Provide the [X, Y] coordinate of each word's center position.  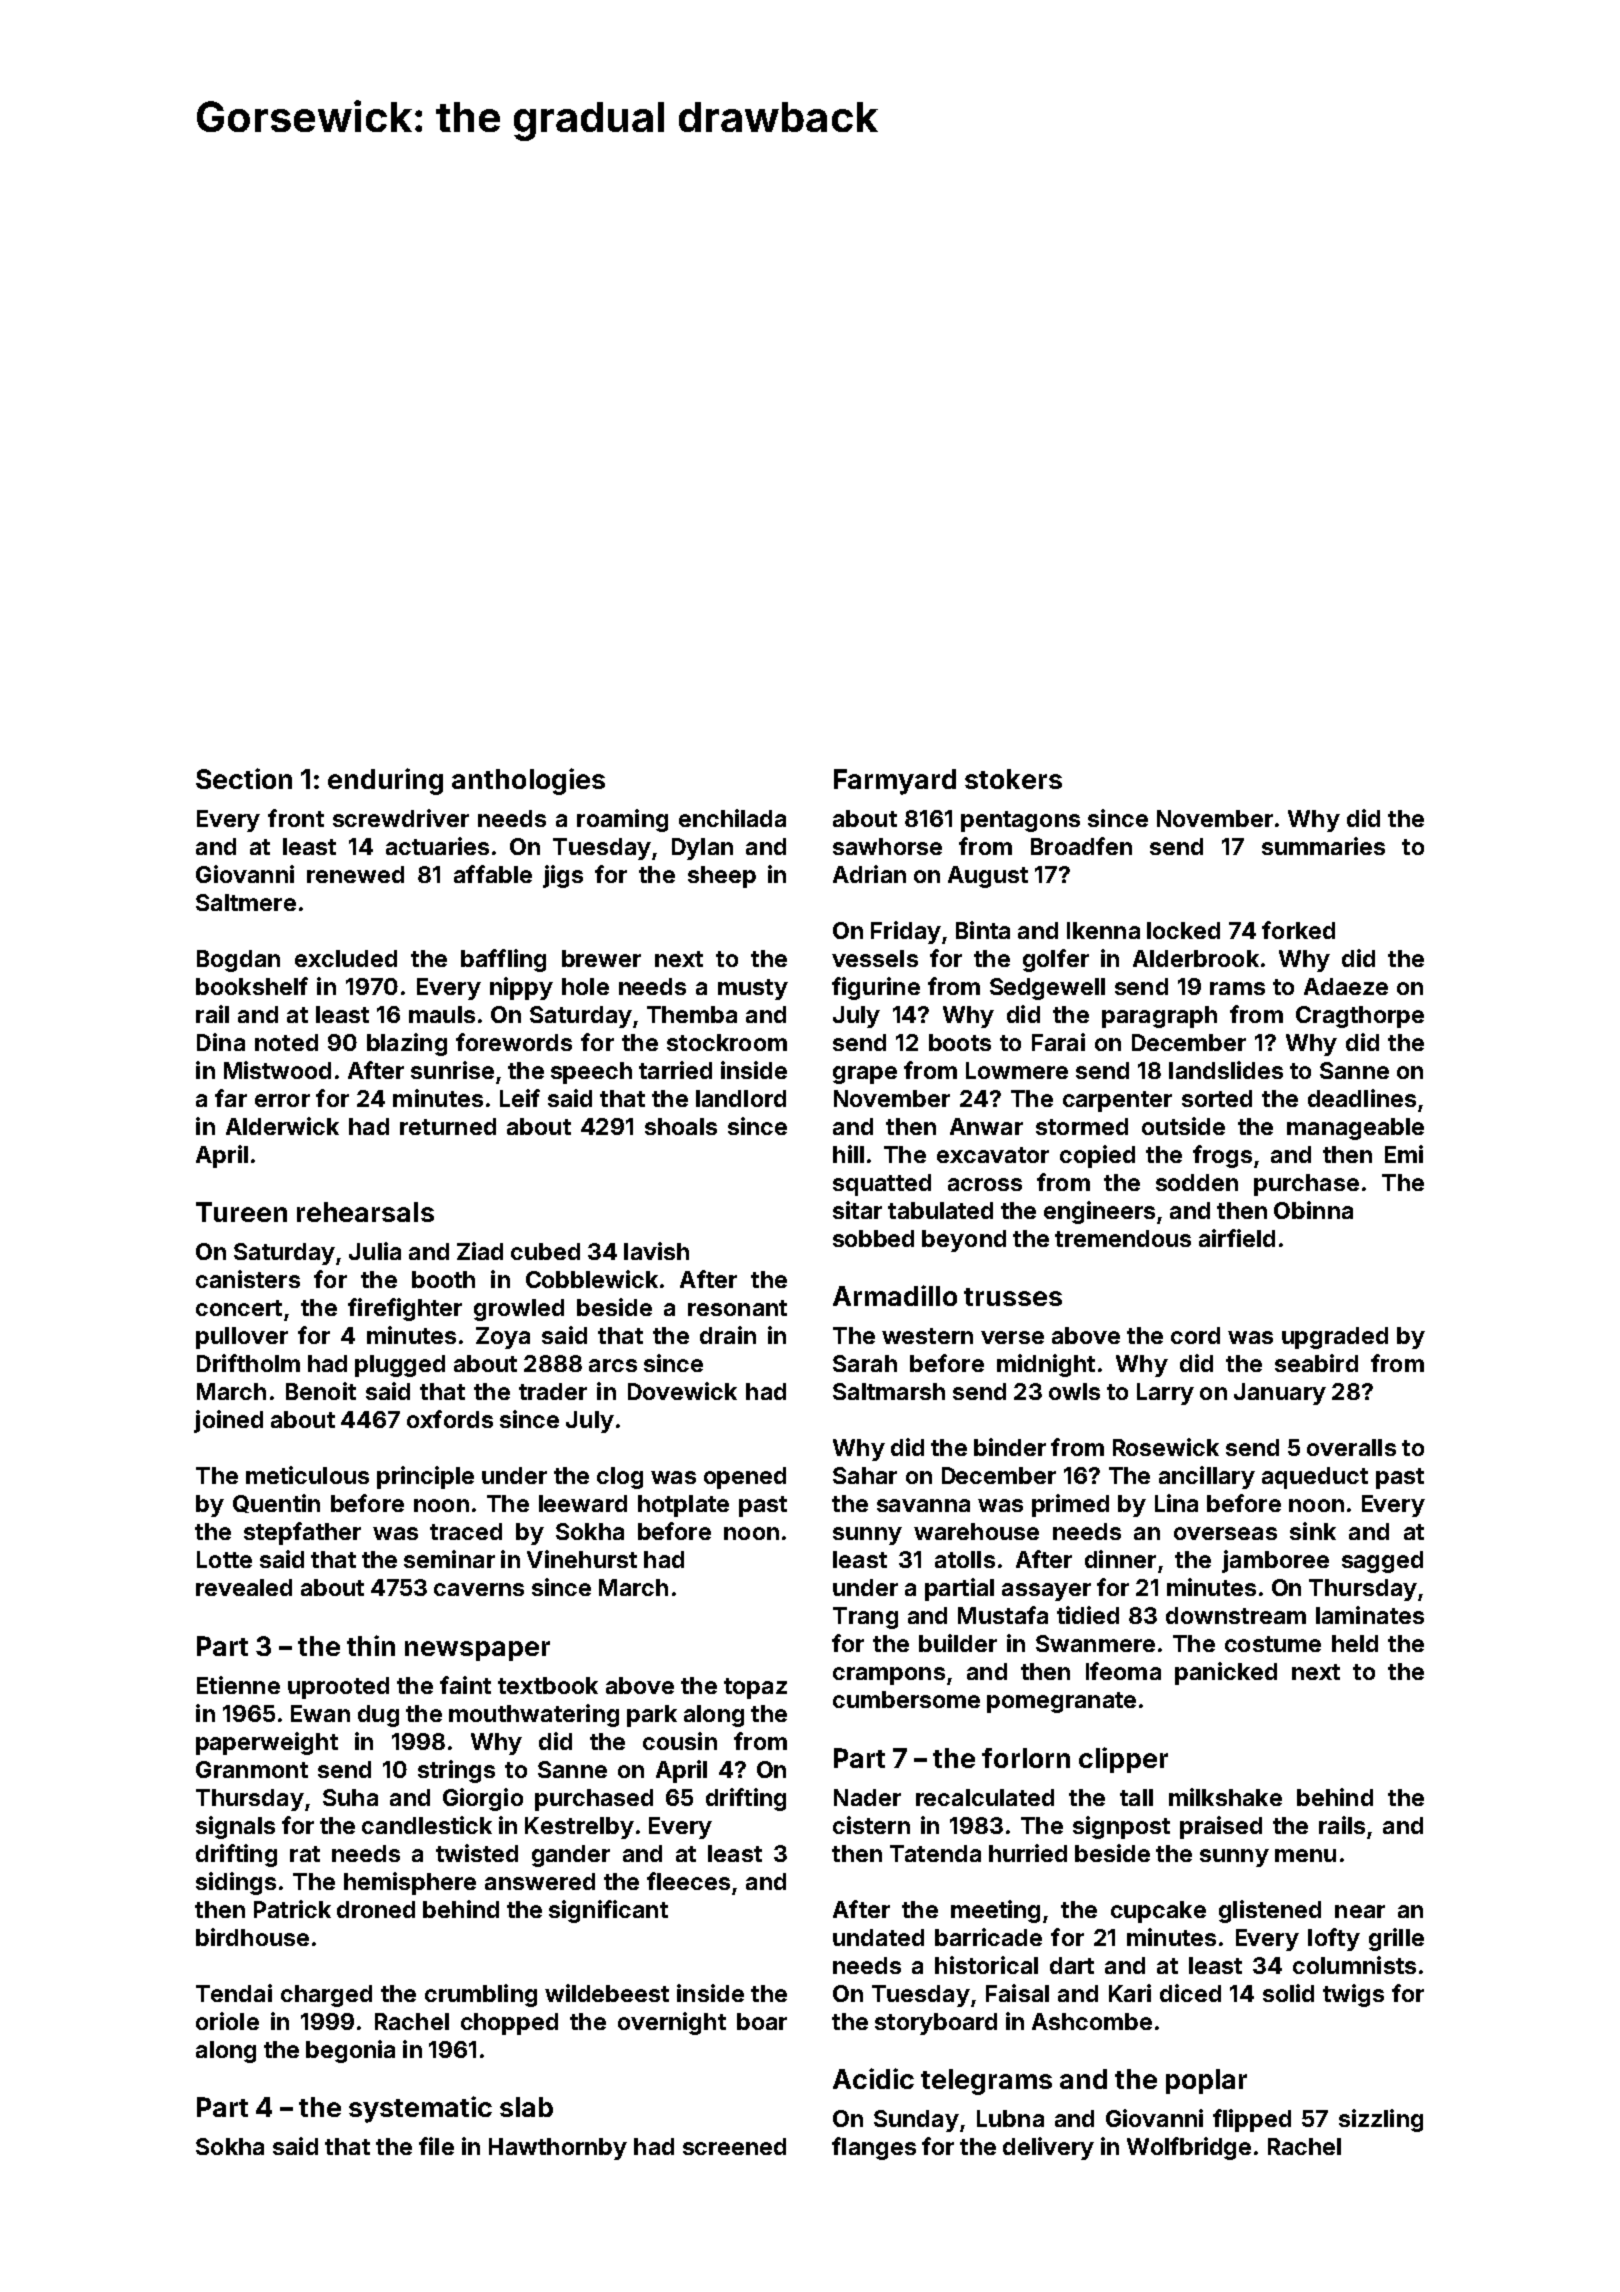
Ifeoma [1123, 1671]
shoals [681, 1126]
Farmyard [895, 782]
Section [244, 778]
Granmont [252, 1769]
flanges [874, 2148]
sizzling [1381, 2120]
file [436, 2146]
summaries [1323, 846]
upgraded [1335, 1338]
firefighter [405, 1309]
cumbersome [906, 1699]
